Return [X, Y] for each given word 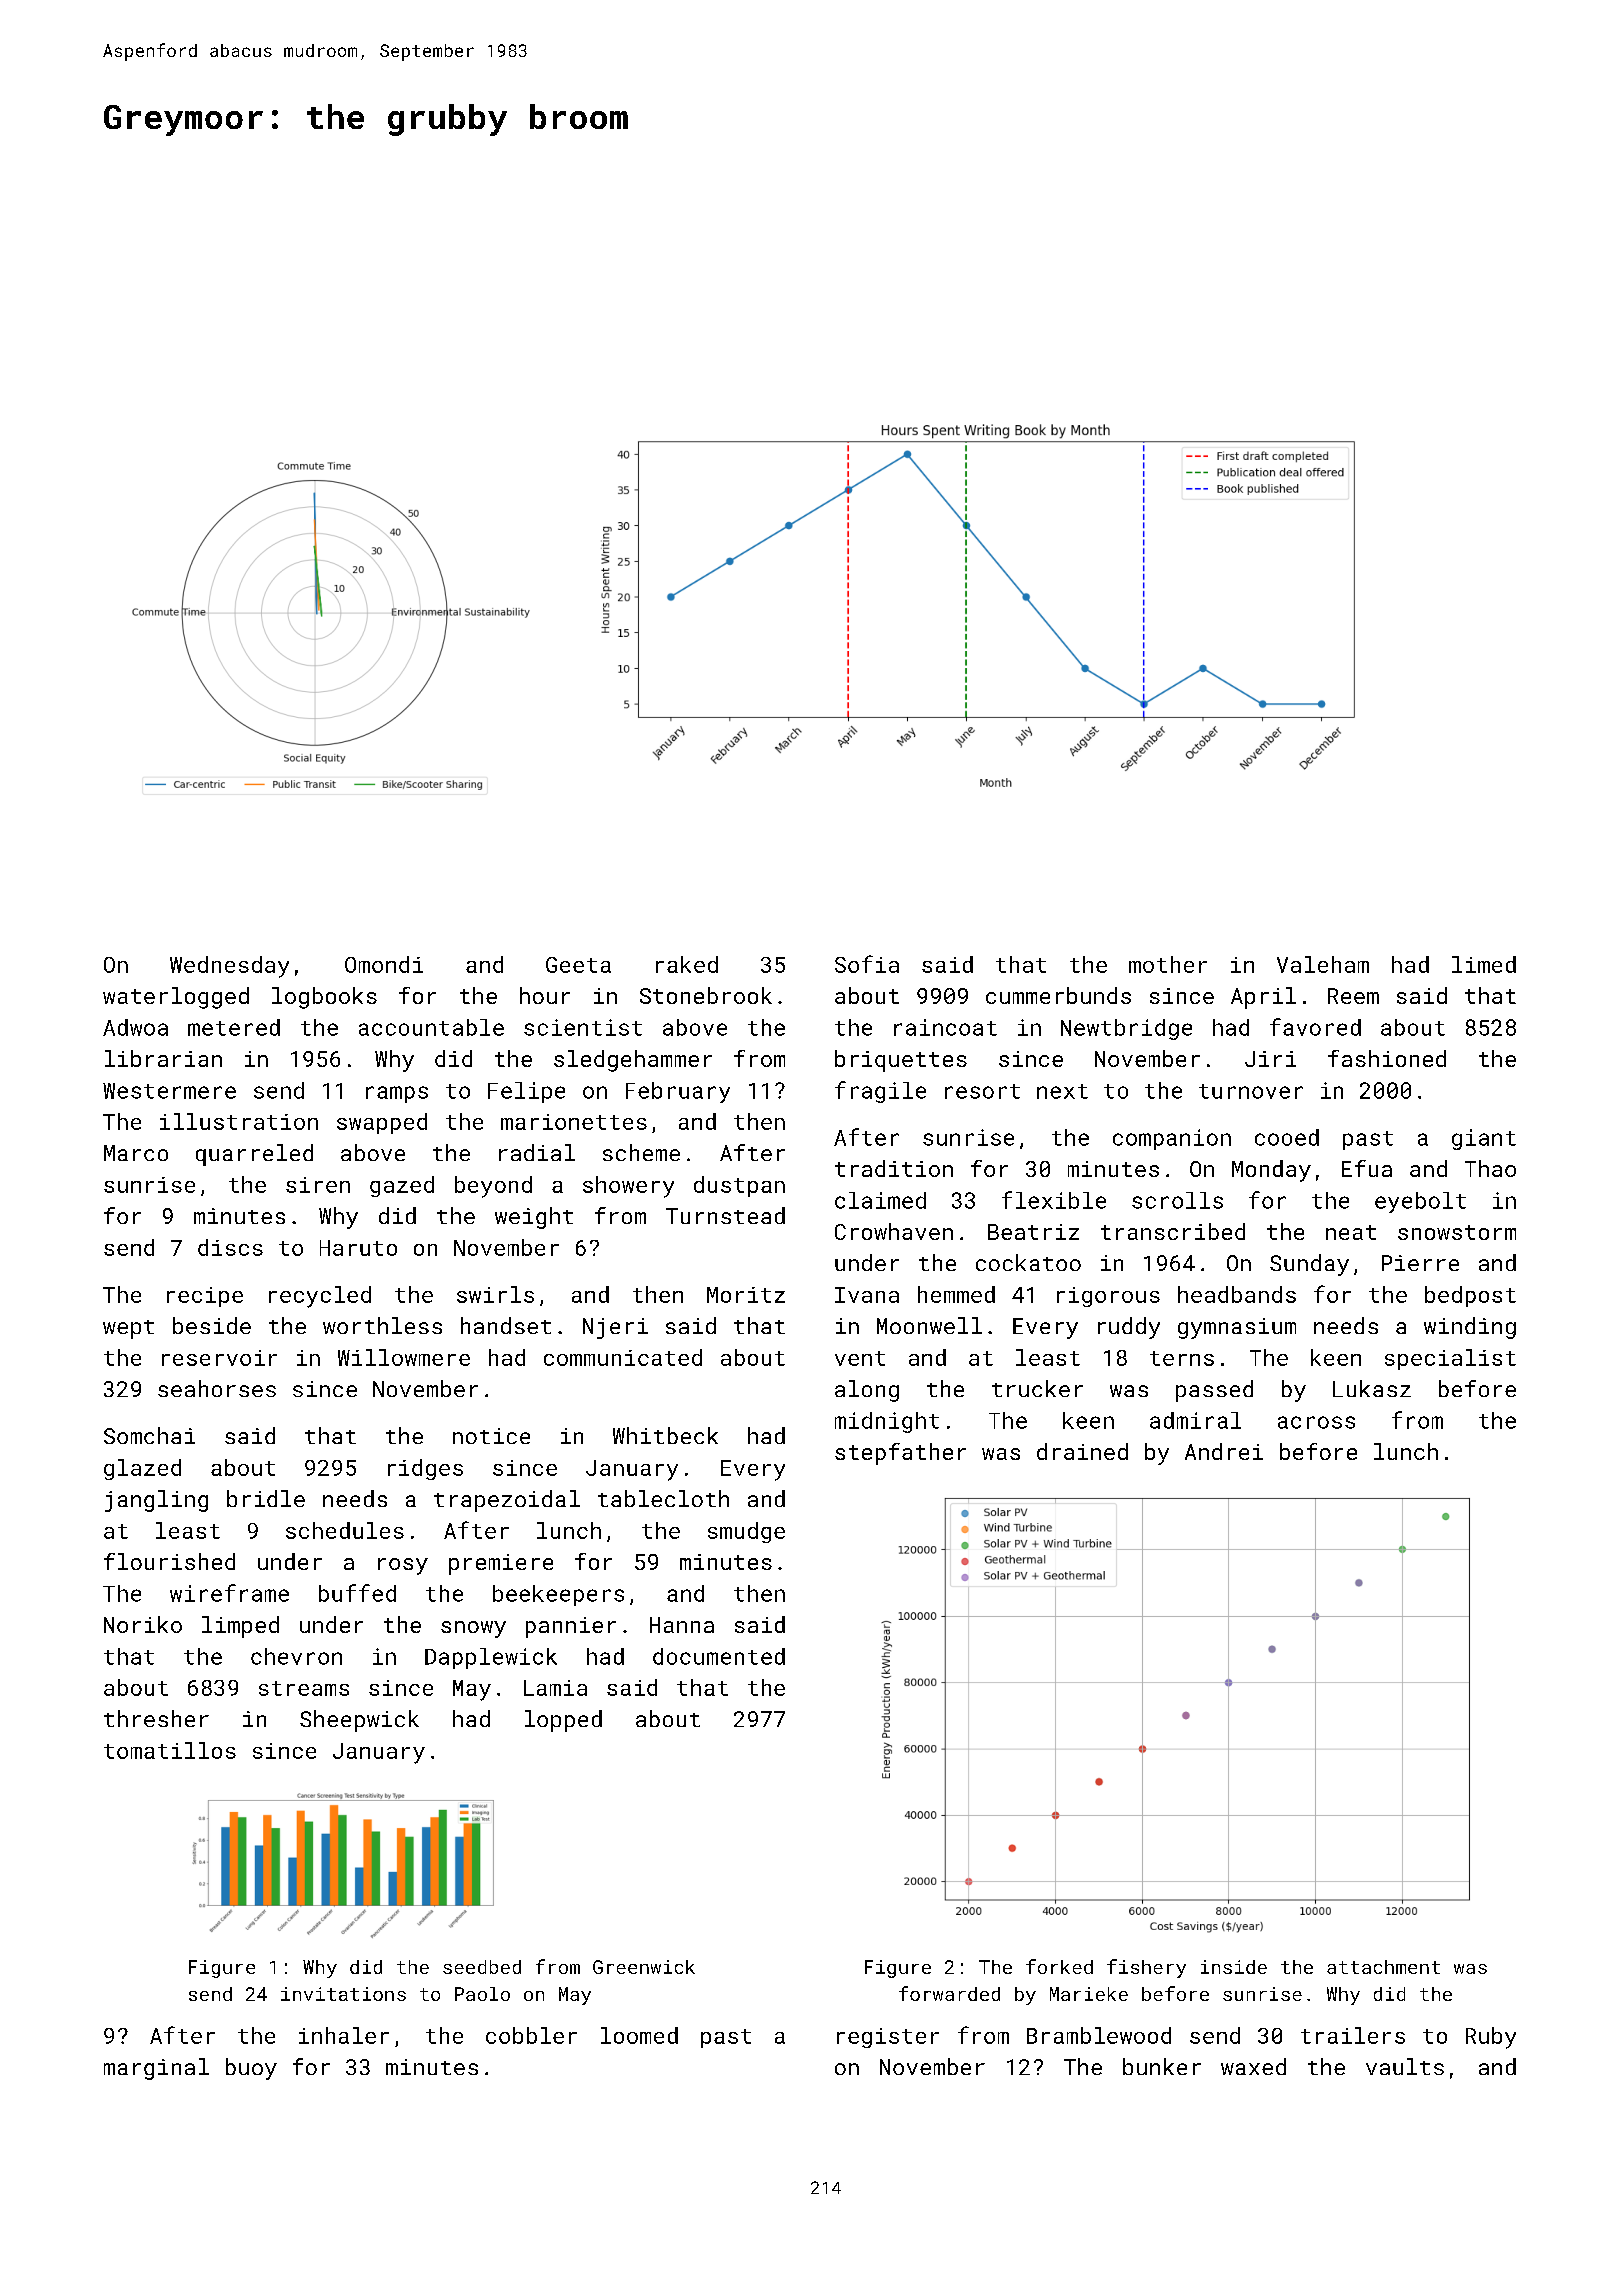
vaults [1405, 2066]
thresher [156, 1718]
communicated [623, 1357]
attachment [1383, 1967]
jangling [156, 1501]
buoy [251, 2069]
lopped [563, 1721]
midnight [887, 1422]
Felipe [526, 1092]
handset [506, 1325]
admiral [1195, 1420]
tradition [894, 1168]
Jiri [1270, 1059]
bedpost [1470, 1296]
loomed [639, 2035]
